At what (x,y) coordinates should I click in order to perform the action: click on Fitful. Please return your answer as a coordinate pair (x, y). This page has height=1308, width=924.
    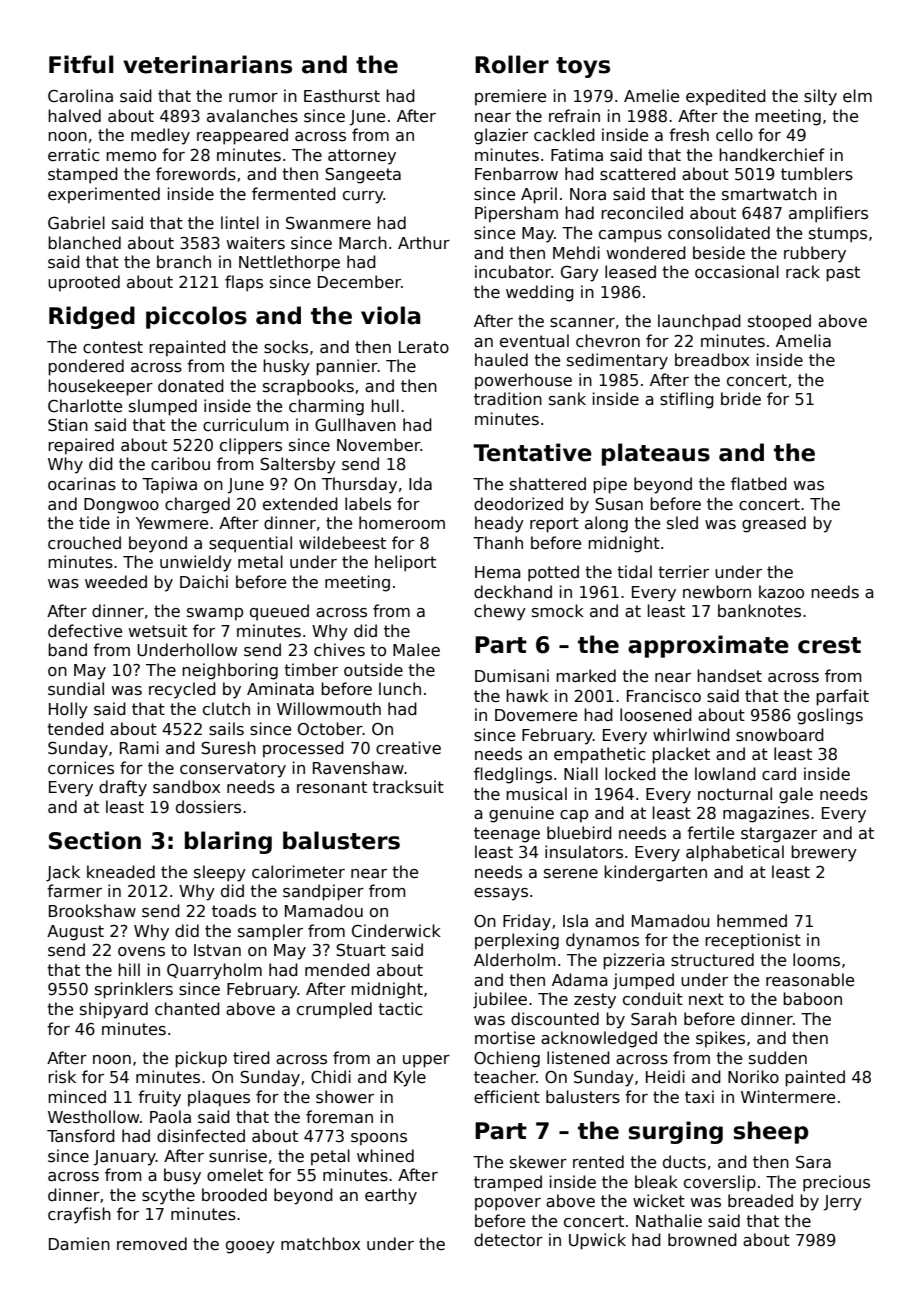
    Looking at the image, I should click on (81, 64).
